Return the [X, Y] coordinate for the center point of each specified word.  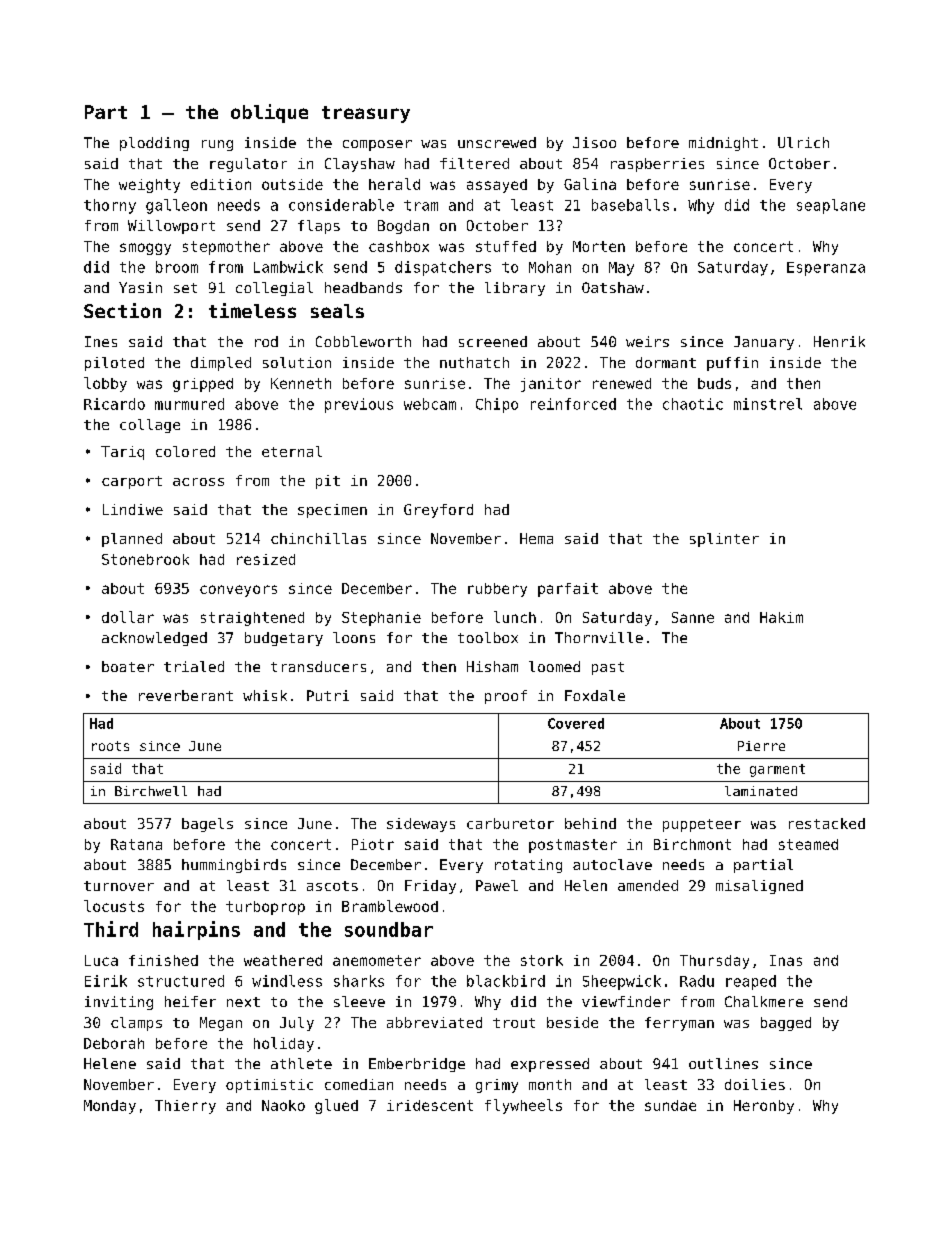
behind [590, 823]
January [764, 343]
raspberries [657, 165]
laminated [761, 791]
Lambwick [288, 267]
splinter [724, 540]
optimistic [269, 1086]
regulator [248, 165]
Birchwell [151, 791]
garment [777, 770]
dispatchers [443, 268]
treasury [366, 114]
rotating [528, 866]
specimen [332, 511]
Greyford [438, 511]
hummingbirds [234, 866]
